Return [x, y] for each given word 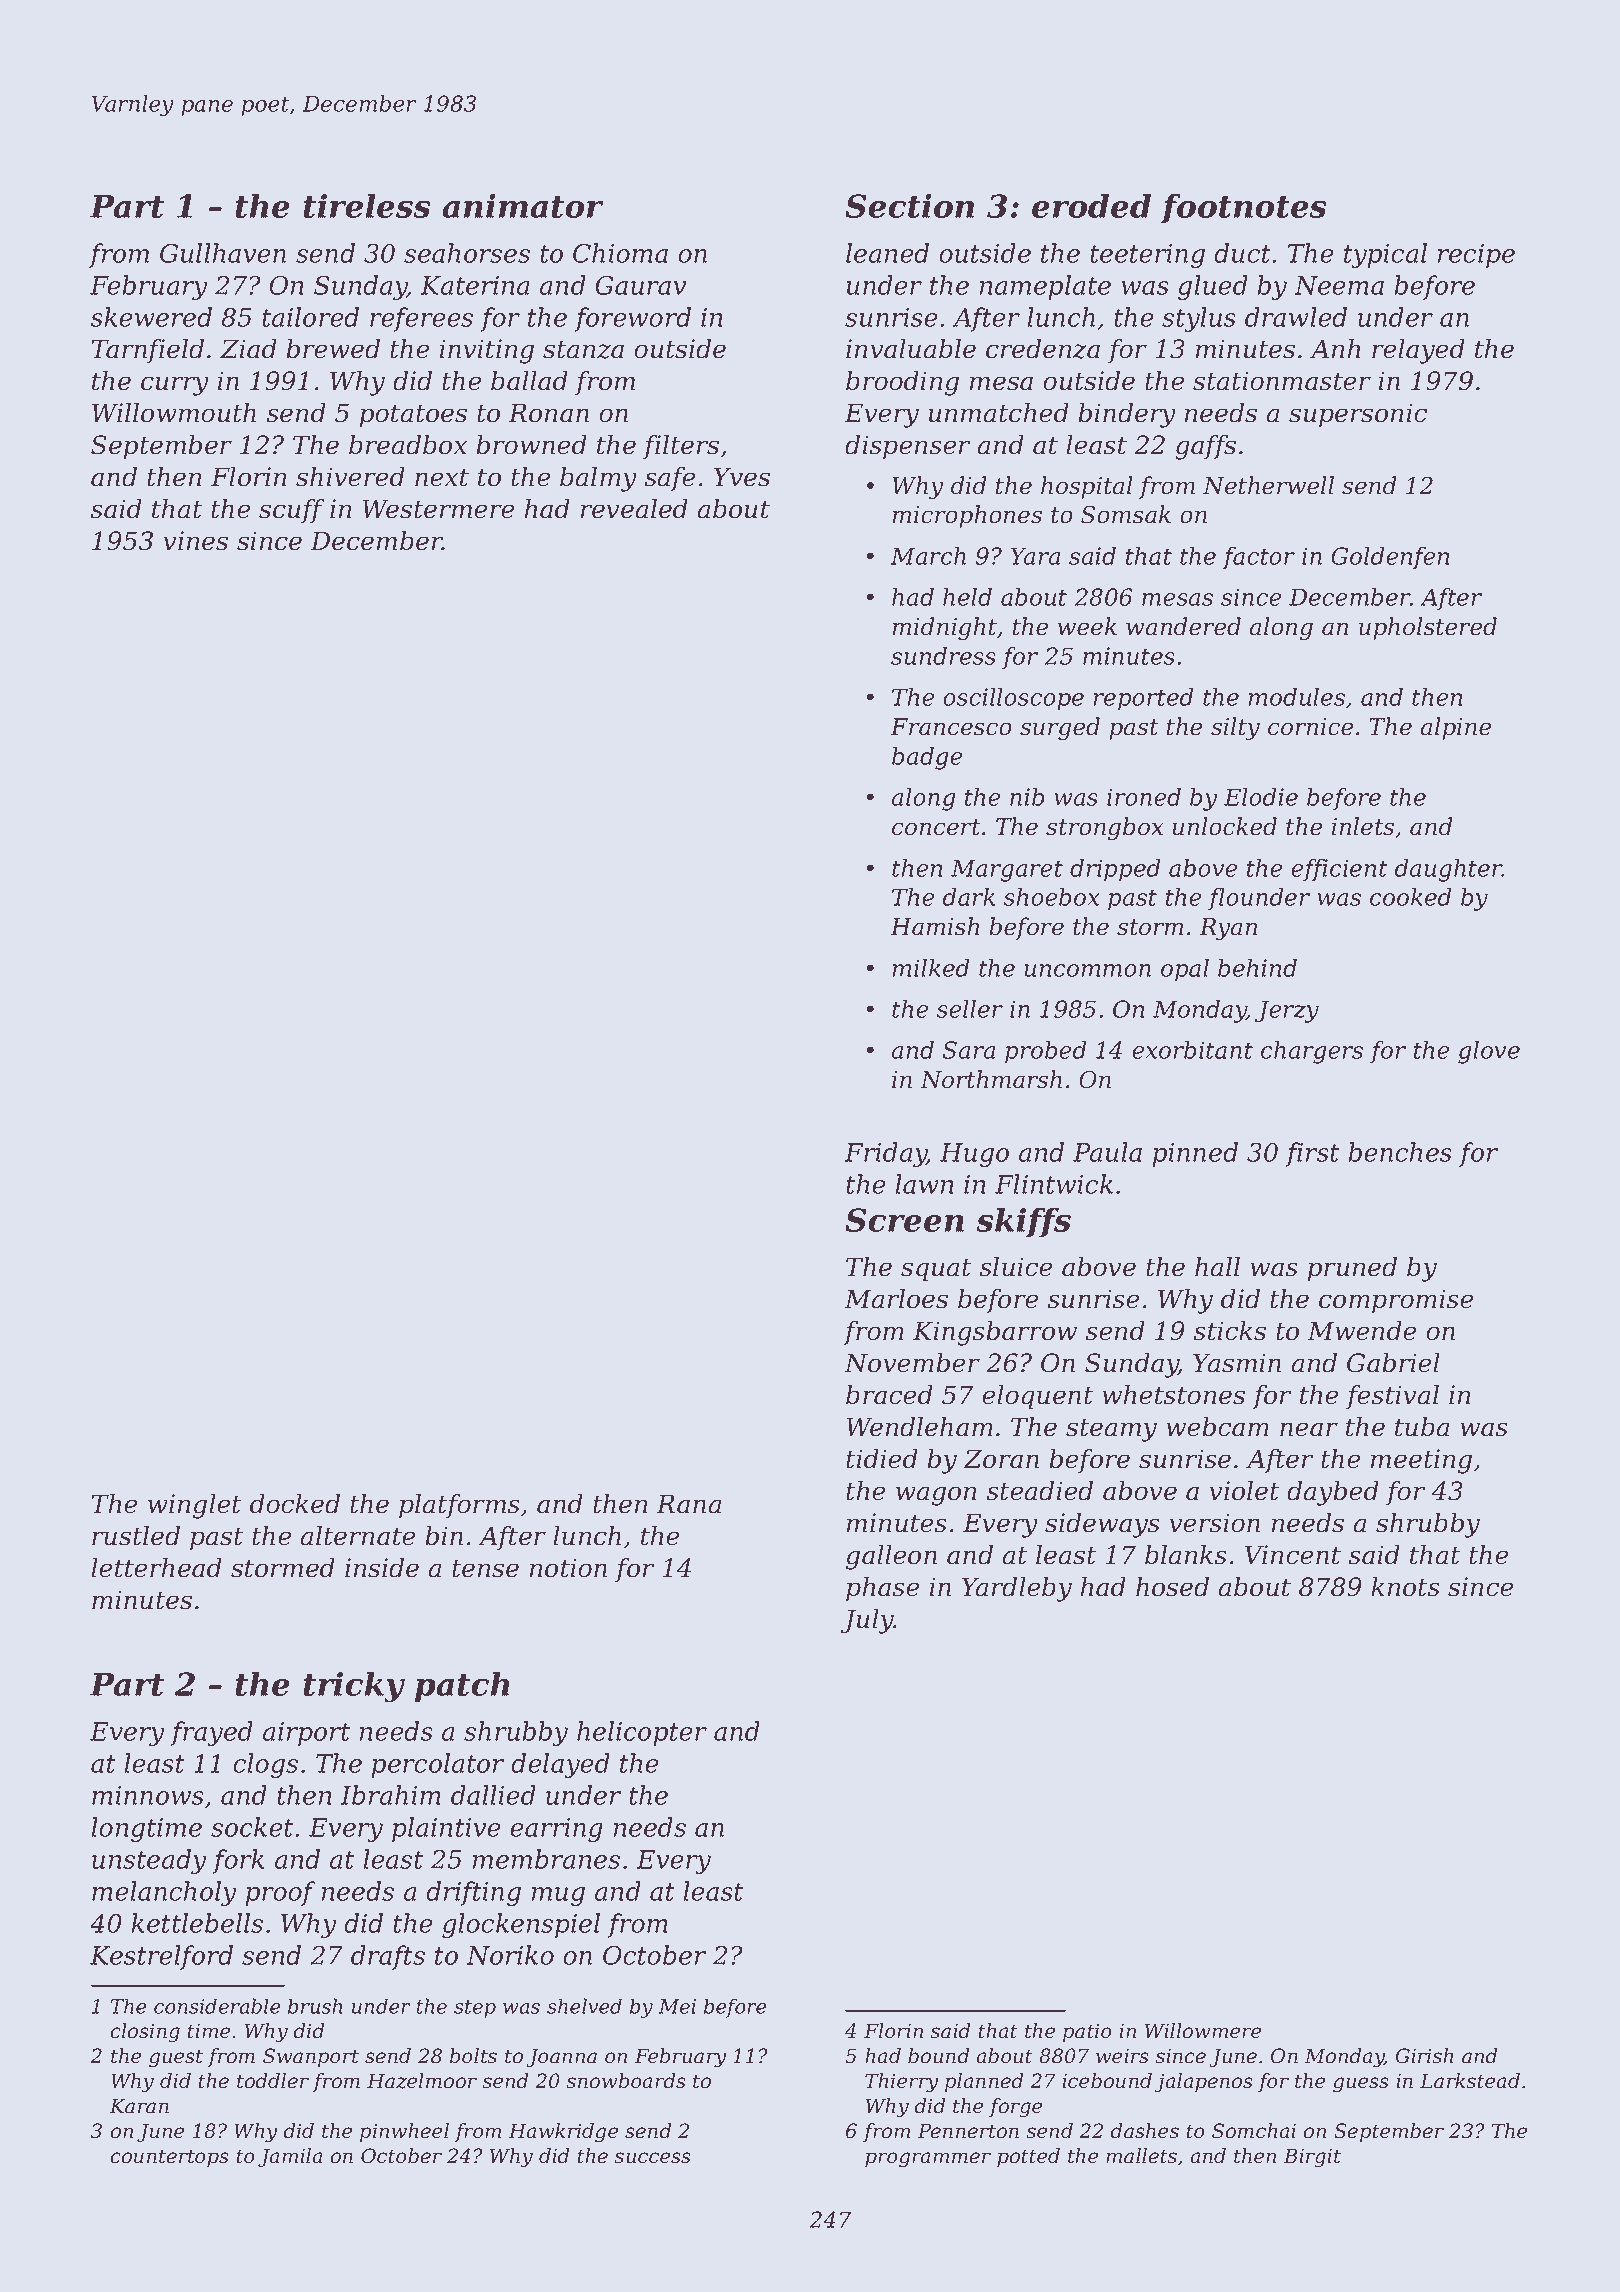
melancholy [164, 1893]
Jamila [290, 2157]
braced [889, 1395]
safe [670, 479]
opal [1185, 970]
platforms [459, 1506]
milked [931, 968]
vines [195, 541]
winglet [194, 1506]
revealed [634, 509]
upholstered [1428, 628]
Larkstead [1470, 2081]
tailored [310, 317]
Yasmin [1237, 1363]
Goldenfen [1390, 558]
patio [1087, 2032]
